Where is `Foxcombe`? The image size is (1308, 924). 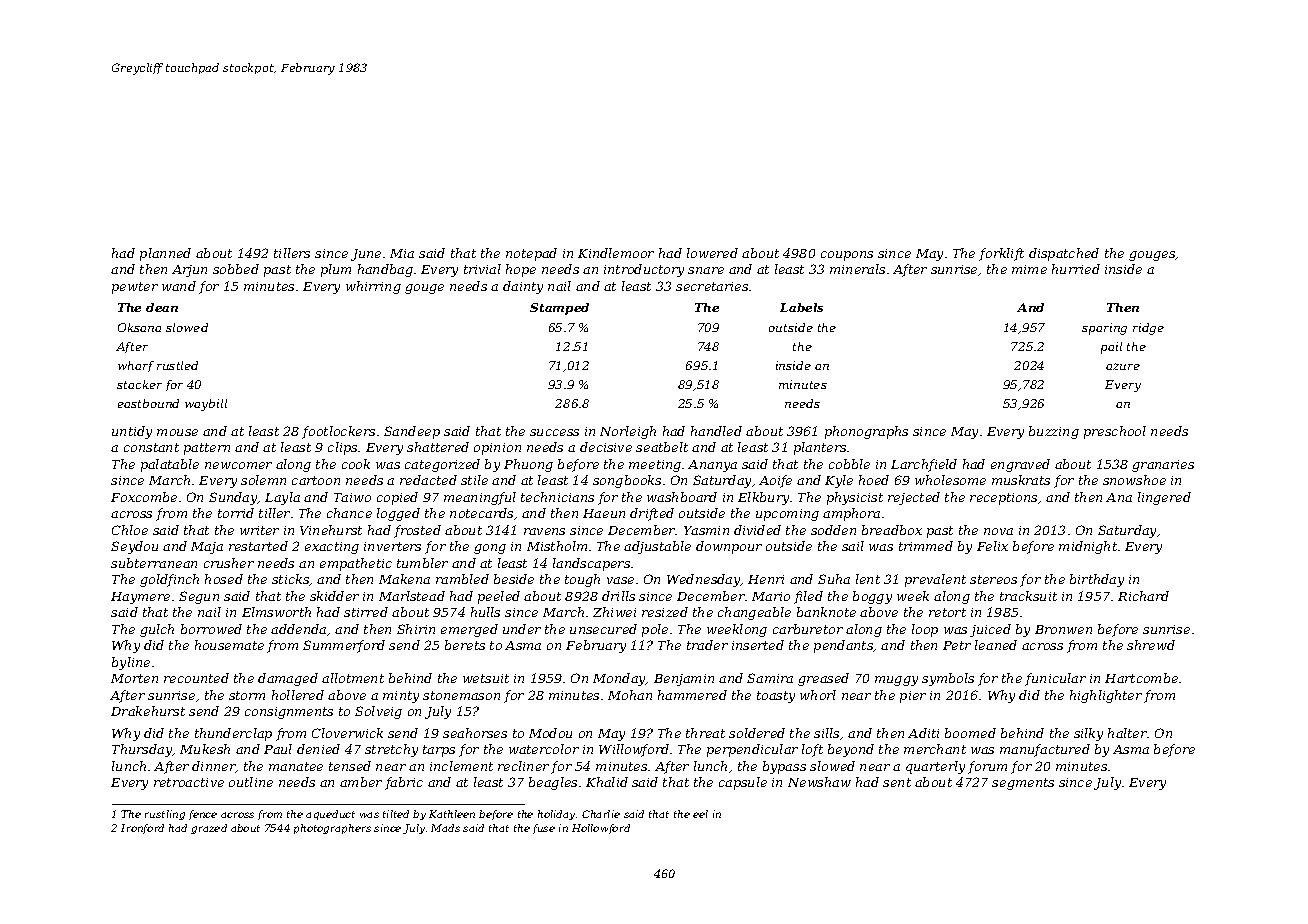 Foxcombe is located at coordinates (144, 497).
